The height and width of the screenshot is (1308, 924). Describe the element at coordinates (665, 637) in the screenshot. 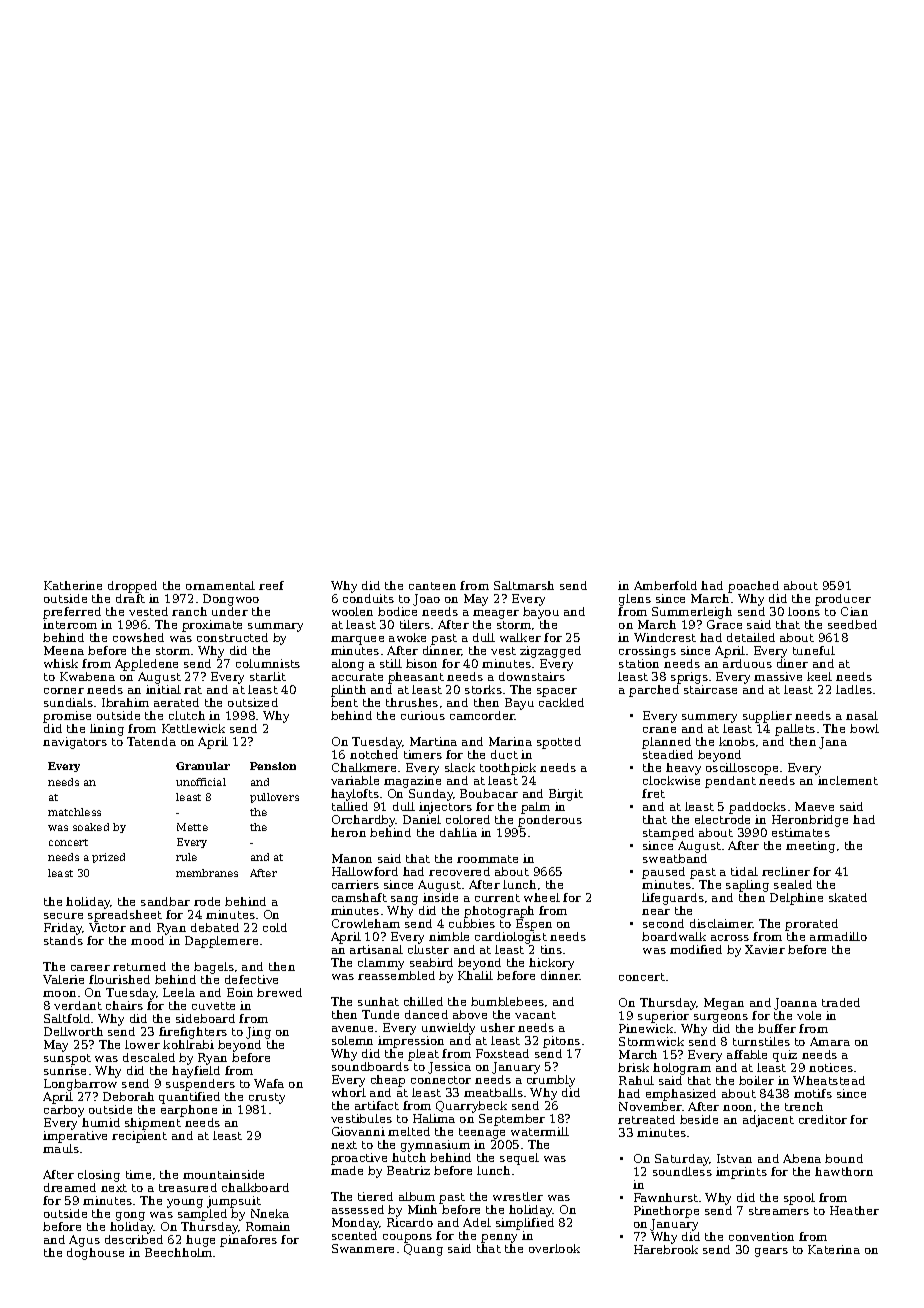

I see `Windcrest` at that location.
